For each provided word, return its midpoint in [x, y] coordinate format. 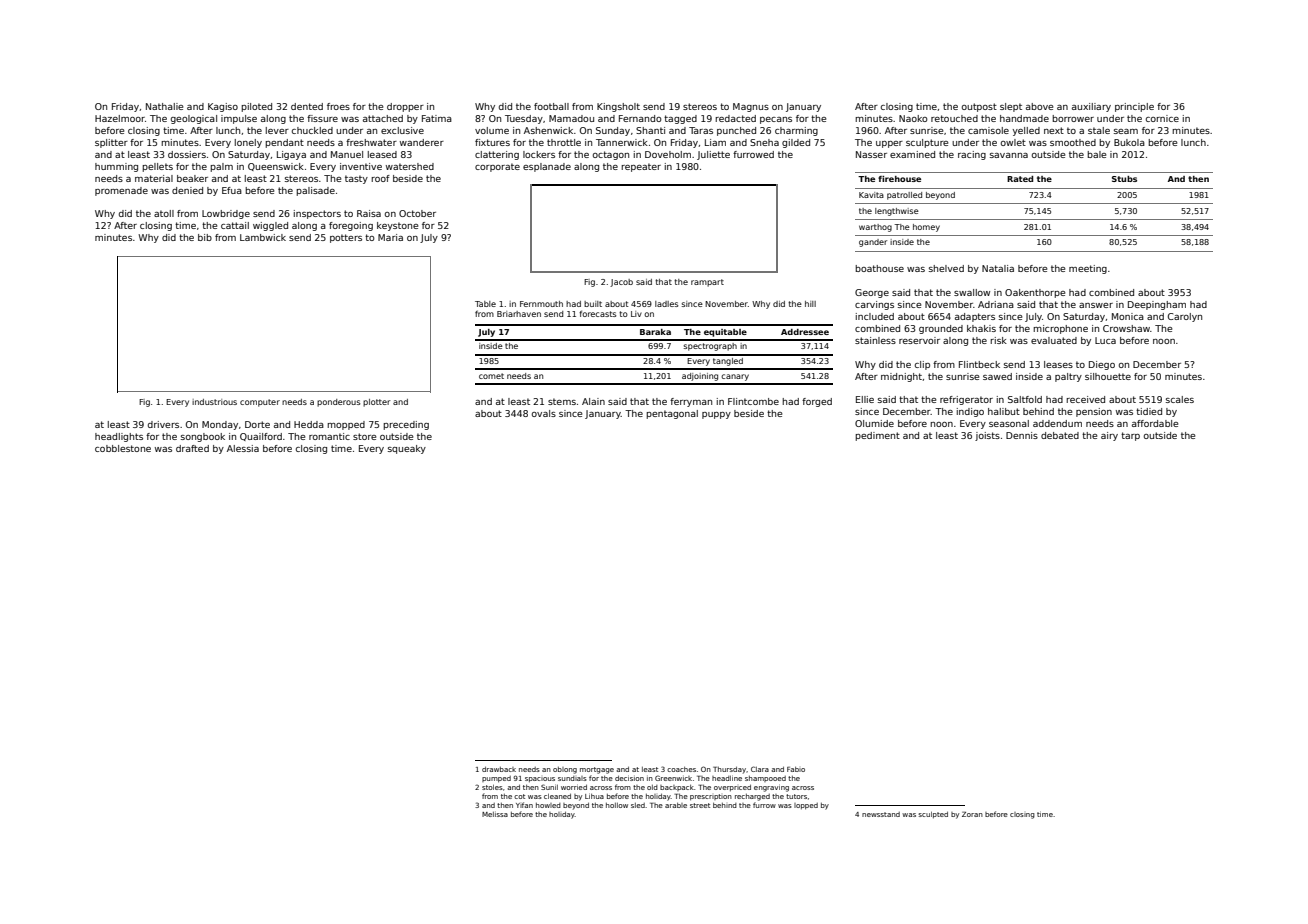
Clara [760, 769]
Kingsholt [618, 107]
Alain [593, 401]
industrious [214, 402]
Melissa [495, 814]
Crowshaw [1126, 328]
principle [1134, 107]
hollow [617, 805]
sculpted [933, 815]
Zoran [972, 814]
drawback [499, 769]
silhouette [1108, 376]
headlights [119, 437]
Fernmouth [541, 304]
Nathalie [164, 106]
